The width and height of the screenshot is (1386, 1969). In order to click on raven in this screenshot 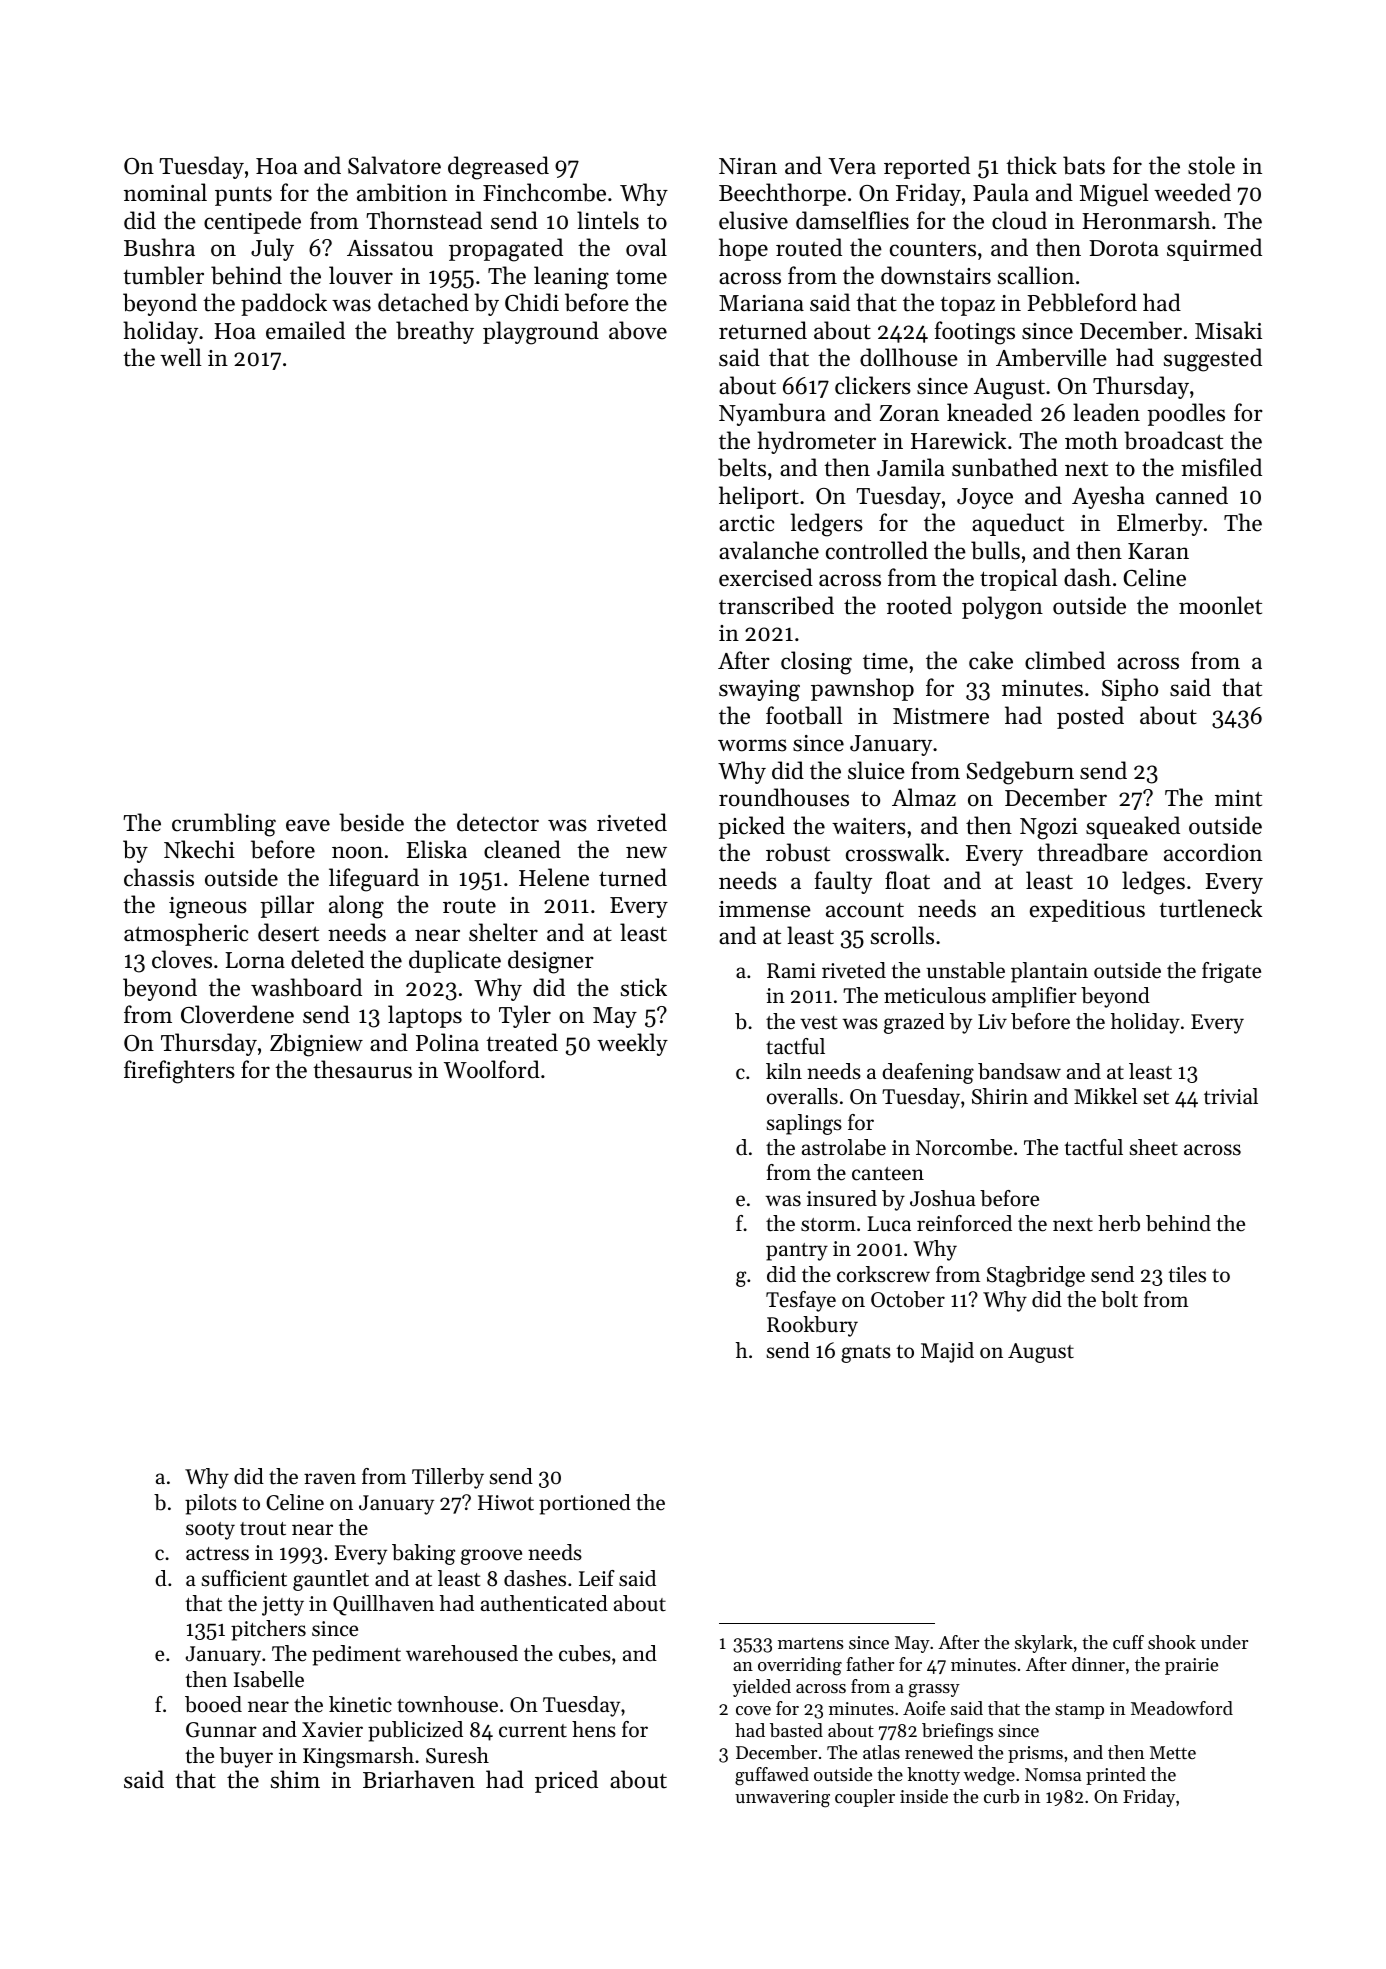, I will do `click(330, 1479)`.
